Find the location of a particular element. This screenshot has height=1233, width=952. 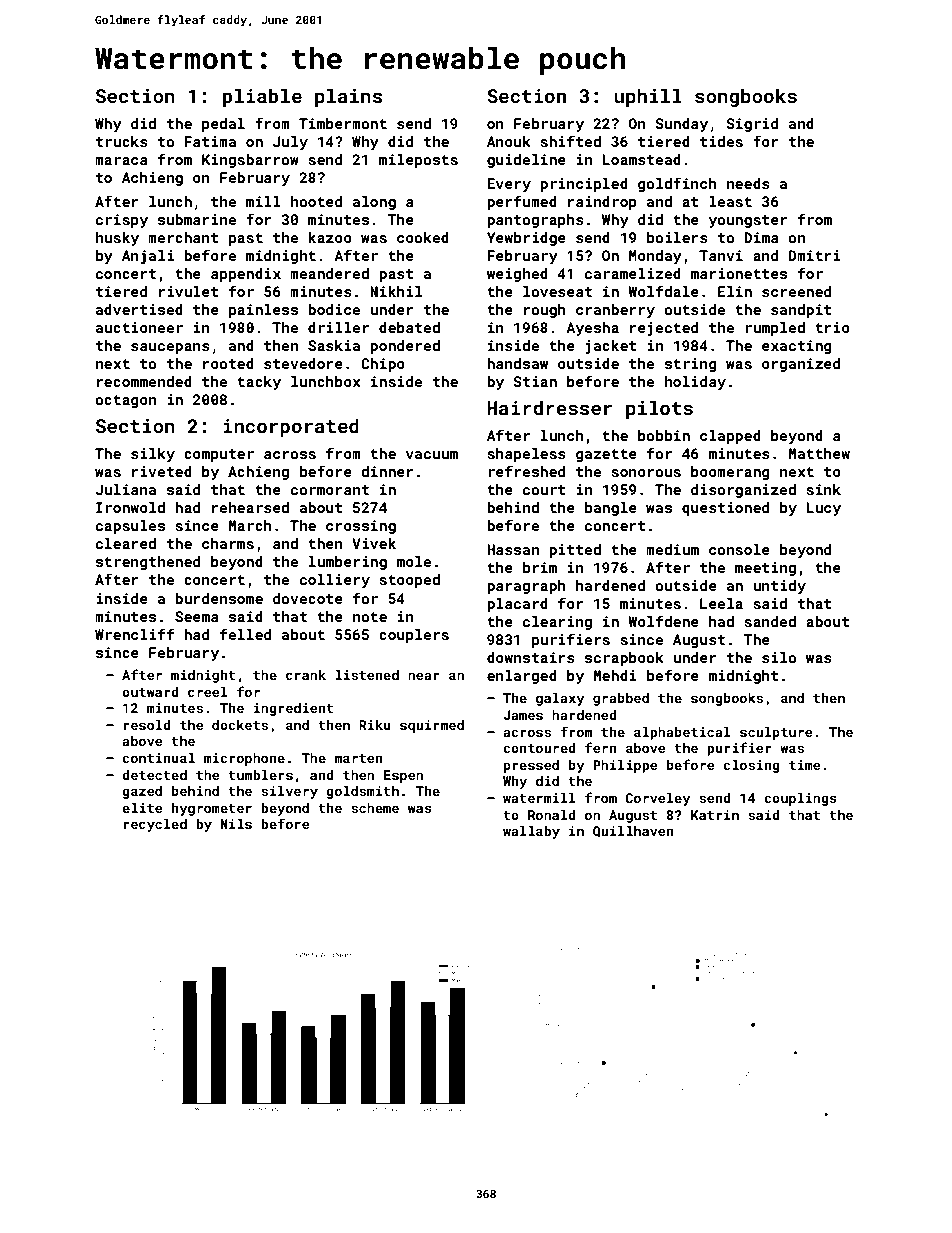

recycled is located at coordinates (155, 825).
